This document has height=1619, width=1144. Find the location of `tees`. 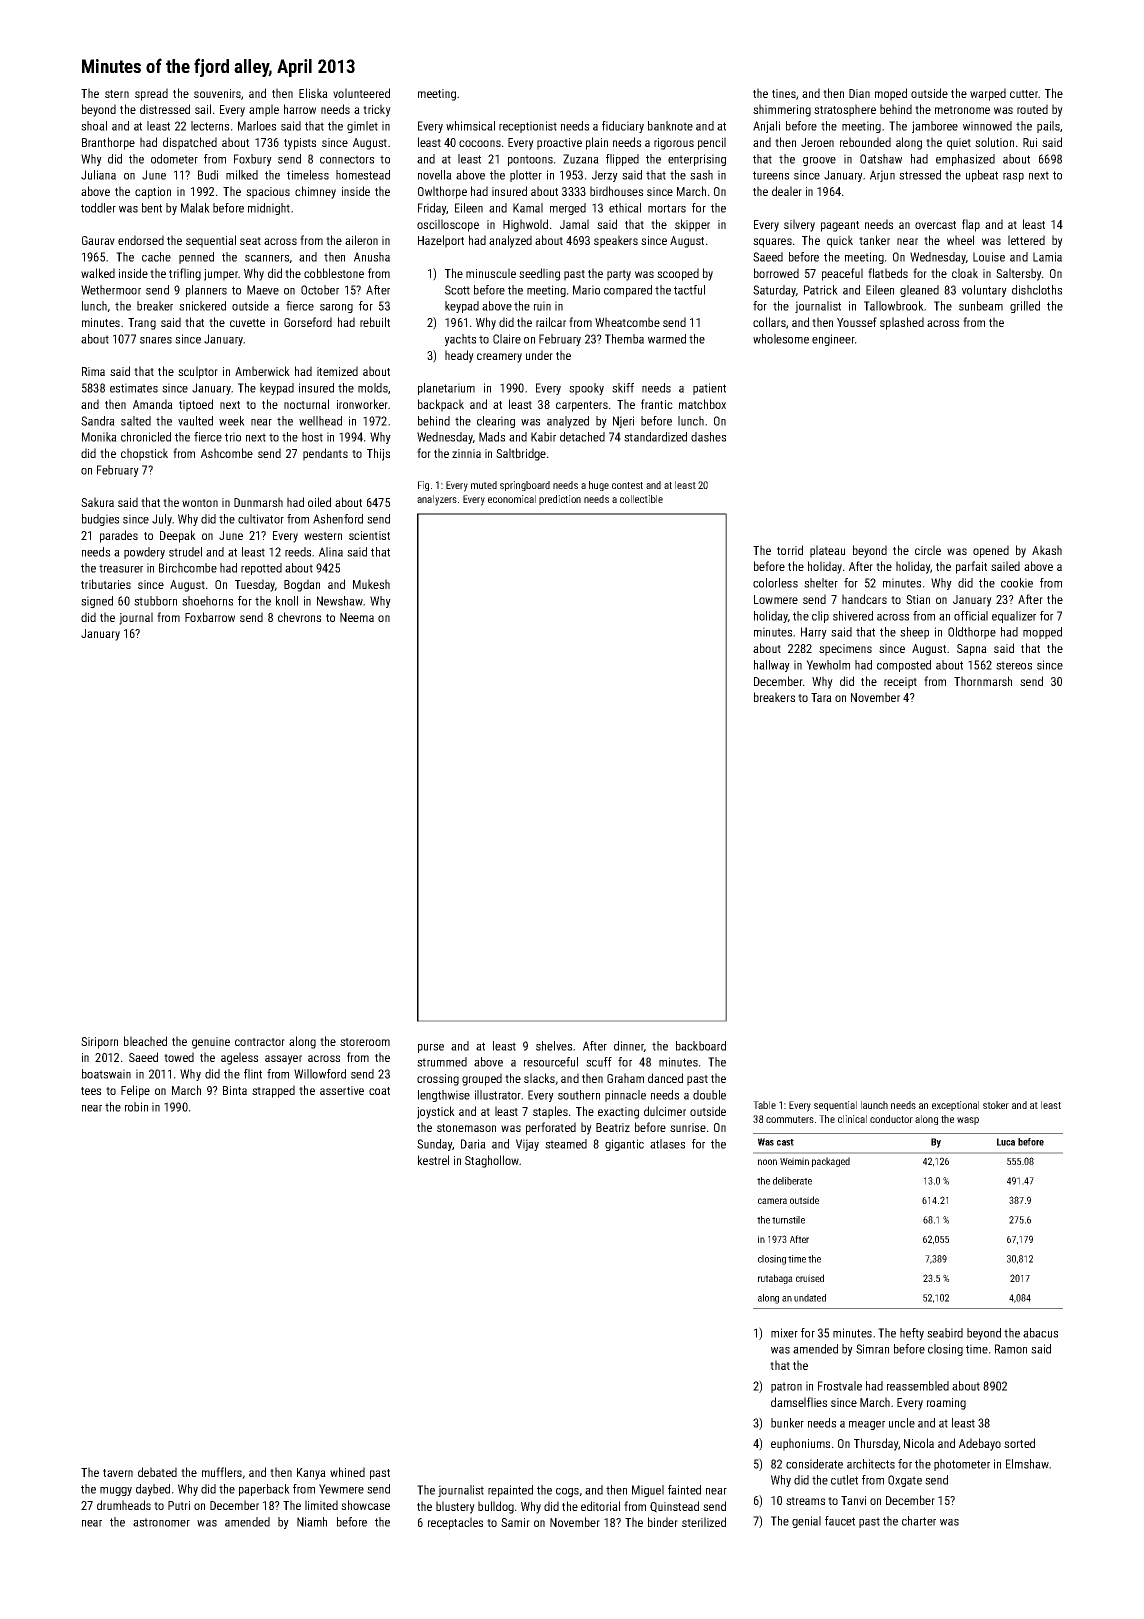

tees is located at coordinates (91, 1091).
